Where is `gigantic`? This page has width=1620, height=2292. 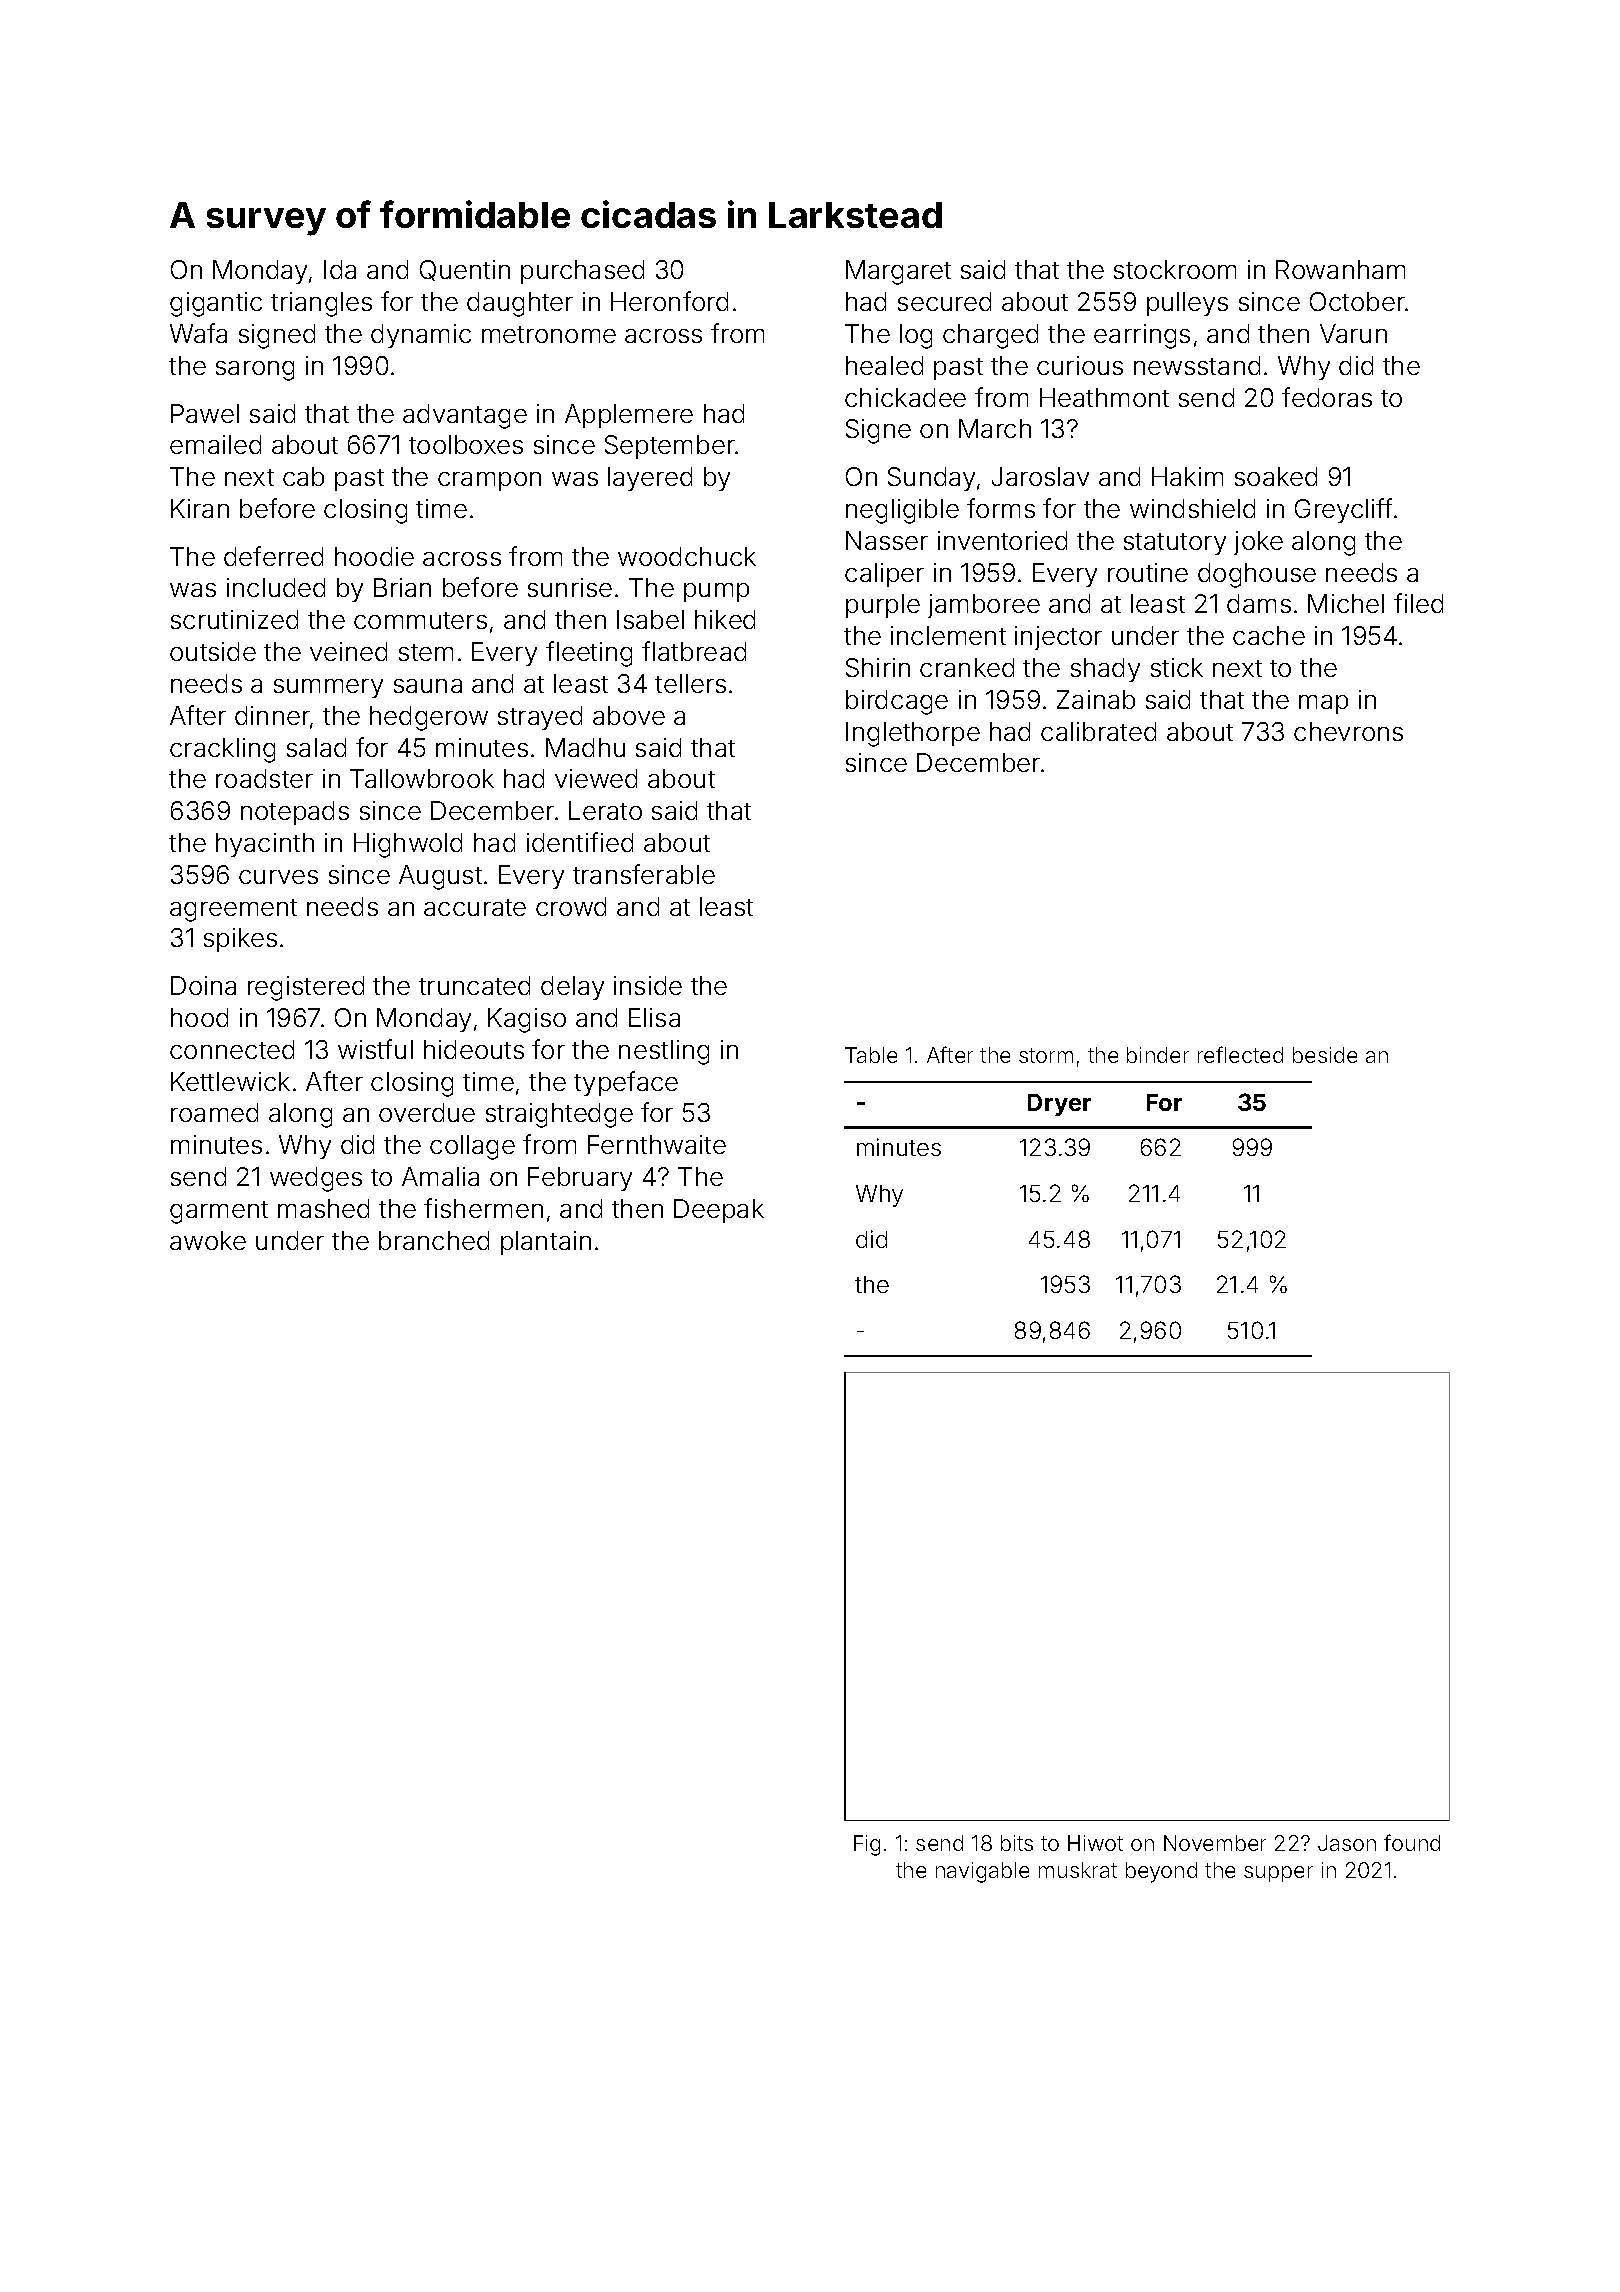 gigantic is located at coordinates (216, 304).
